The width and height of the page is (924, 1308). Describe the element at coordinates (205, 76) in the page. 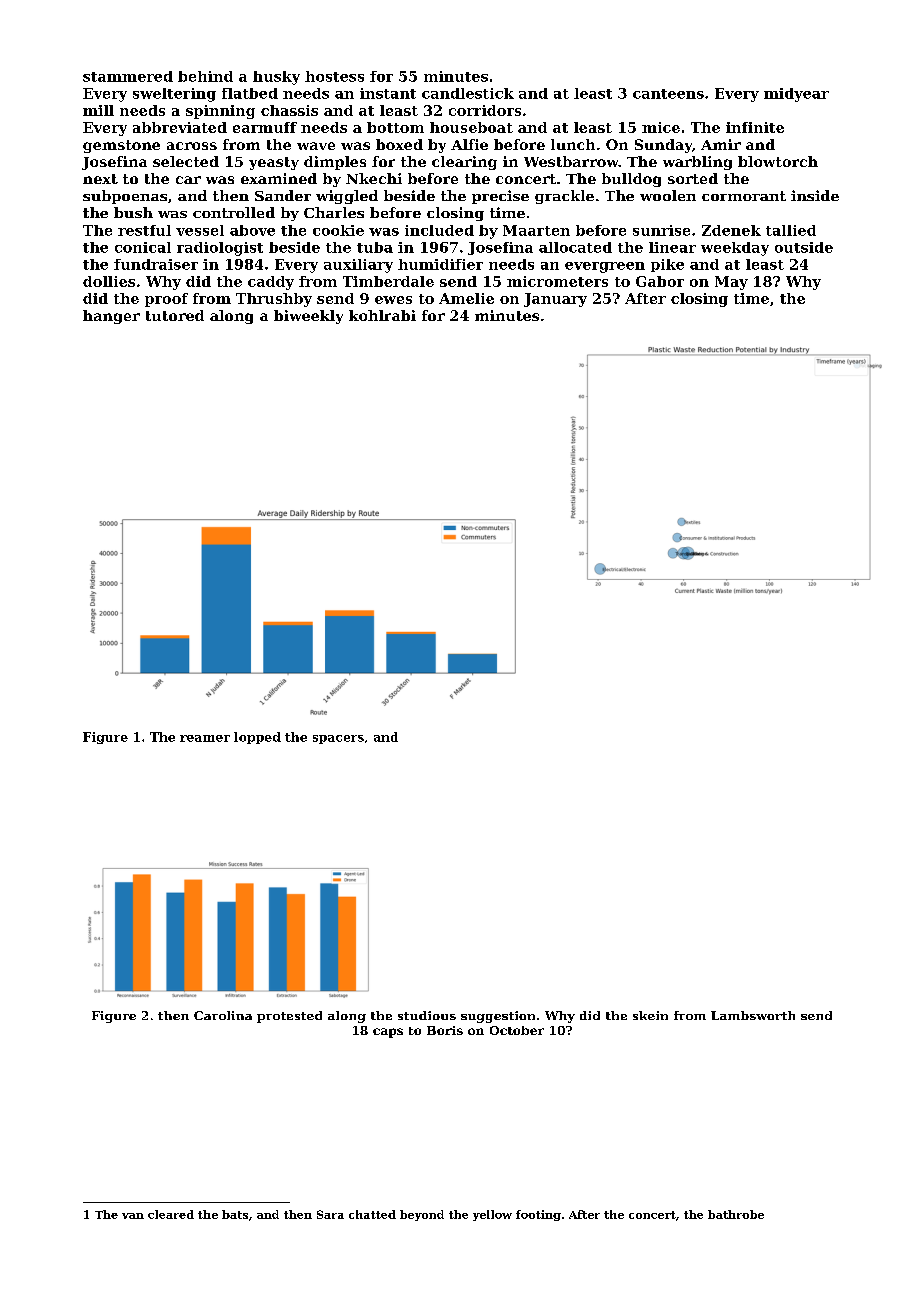

I see `behind` at that location.
